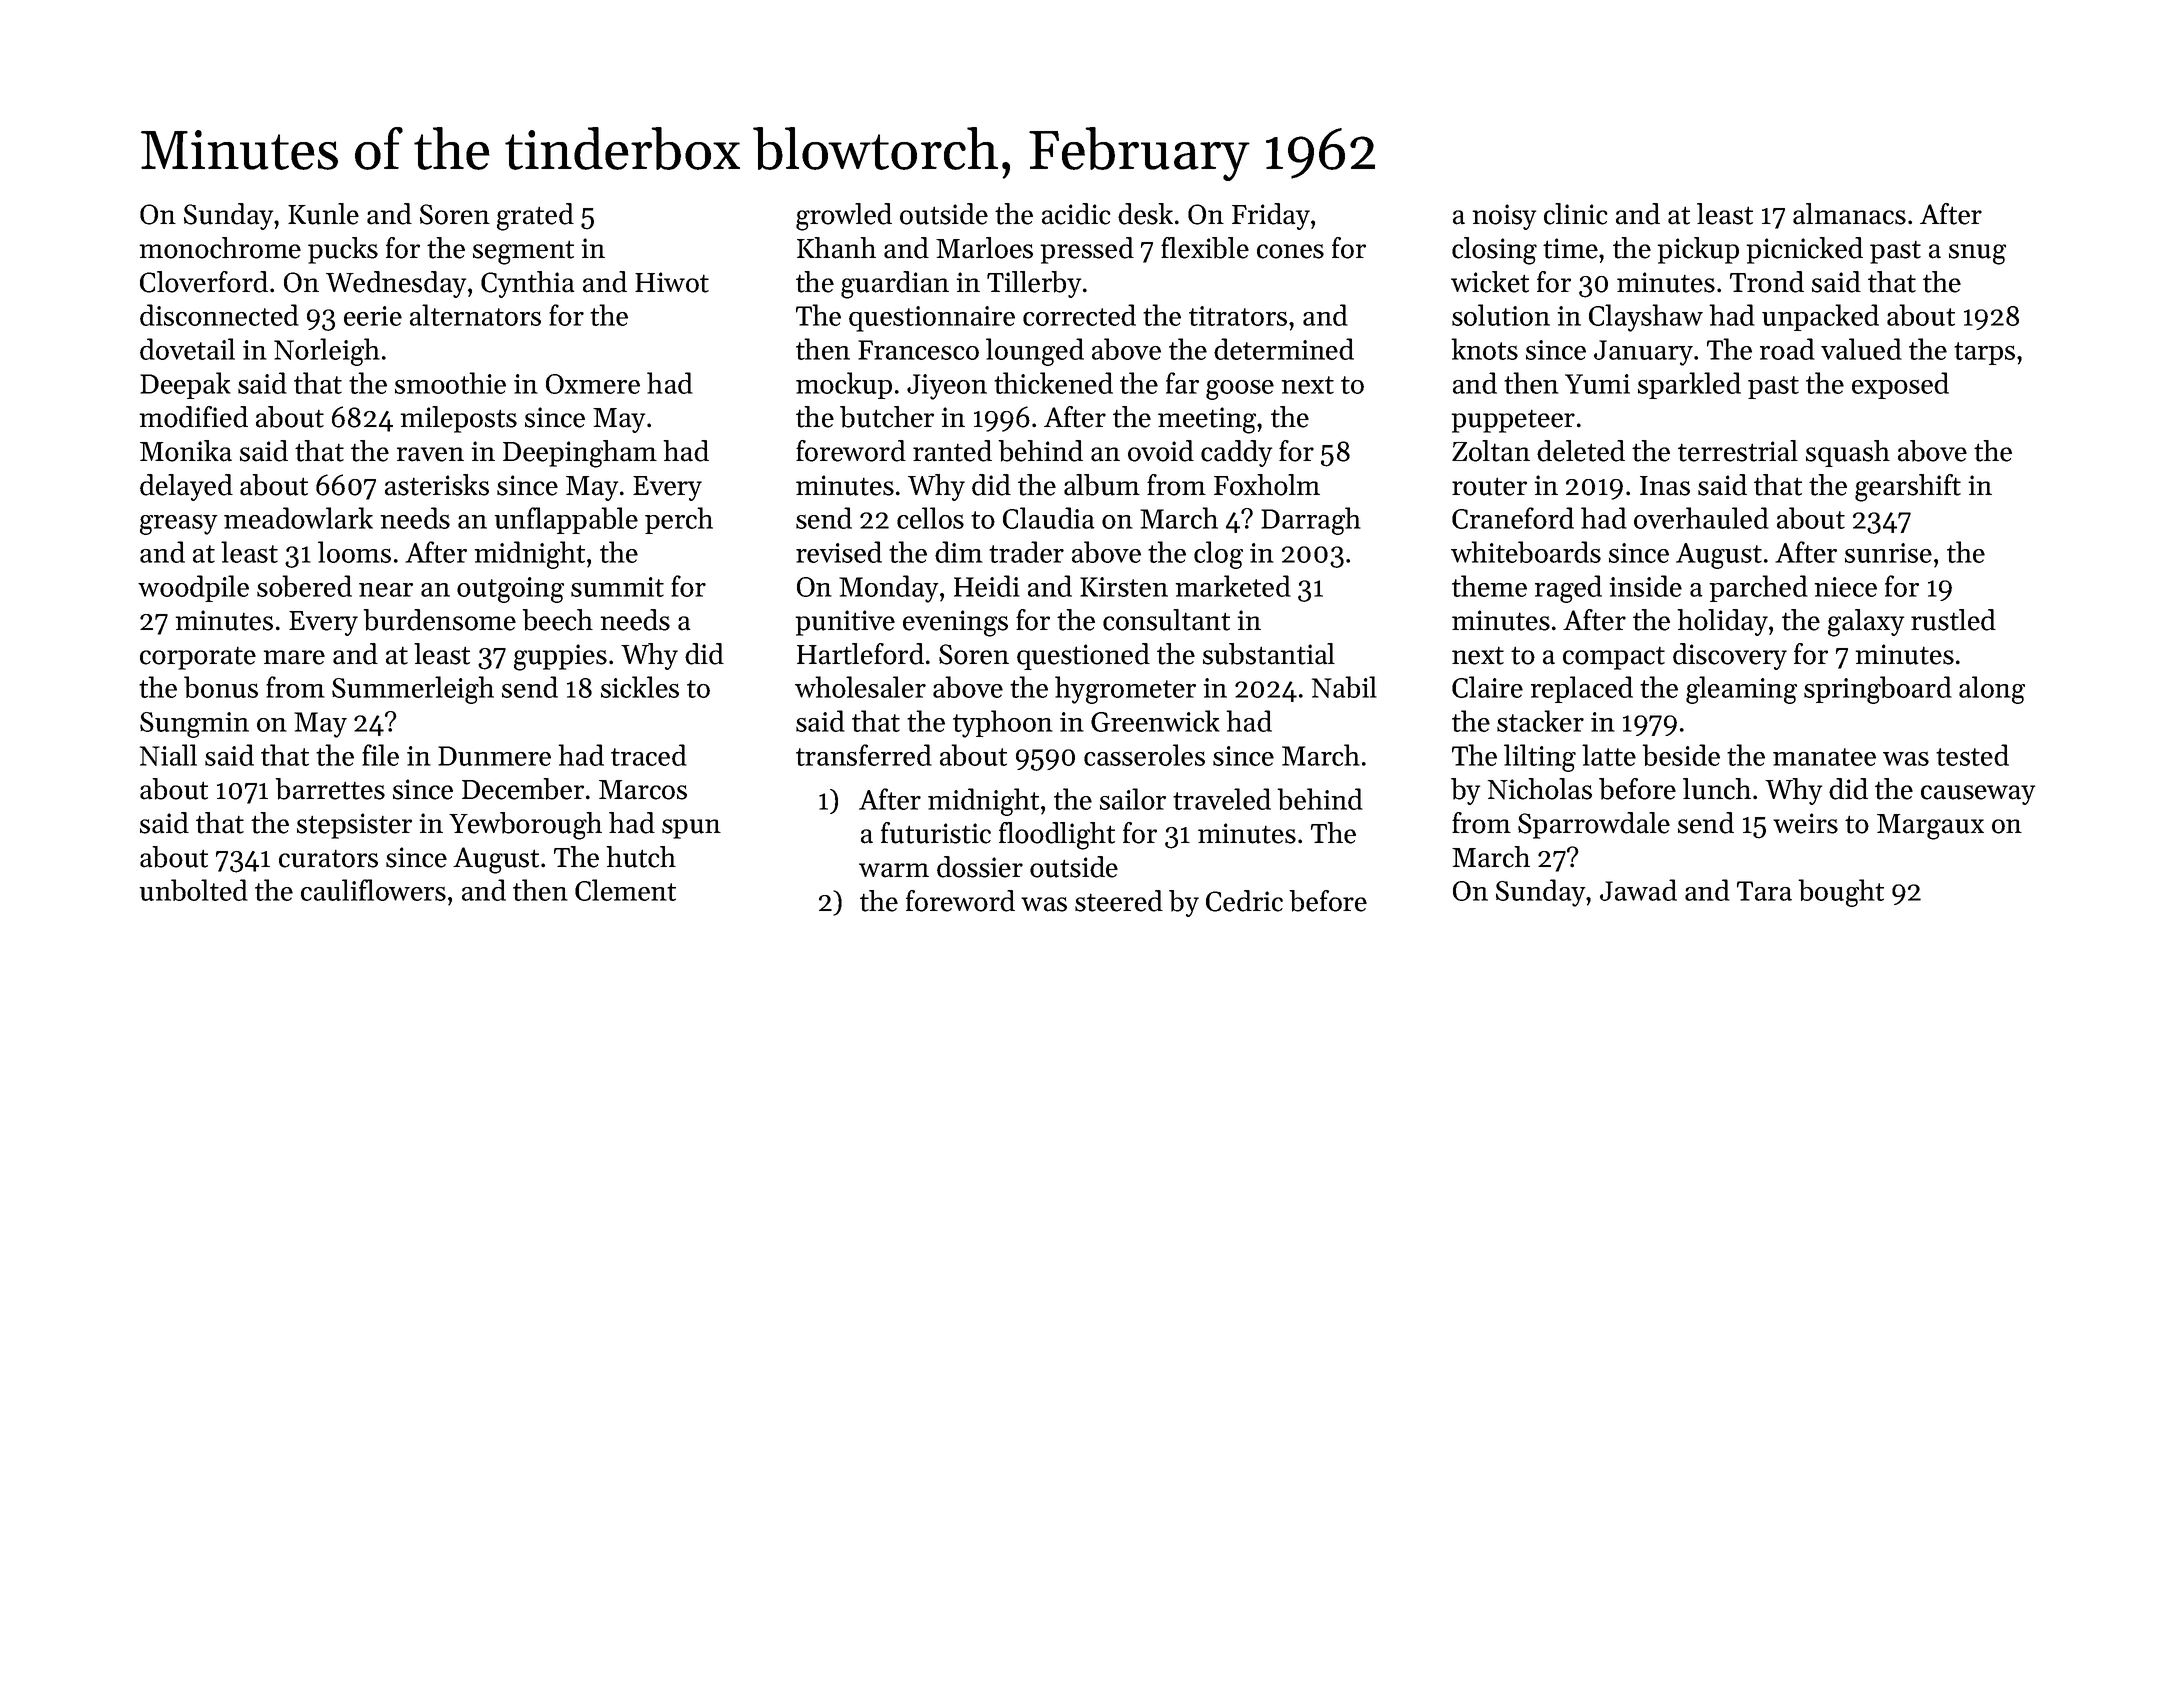  Describe the element at coordinates (294, 657) in the screenshot. I see `mare` at that location.
